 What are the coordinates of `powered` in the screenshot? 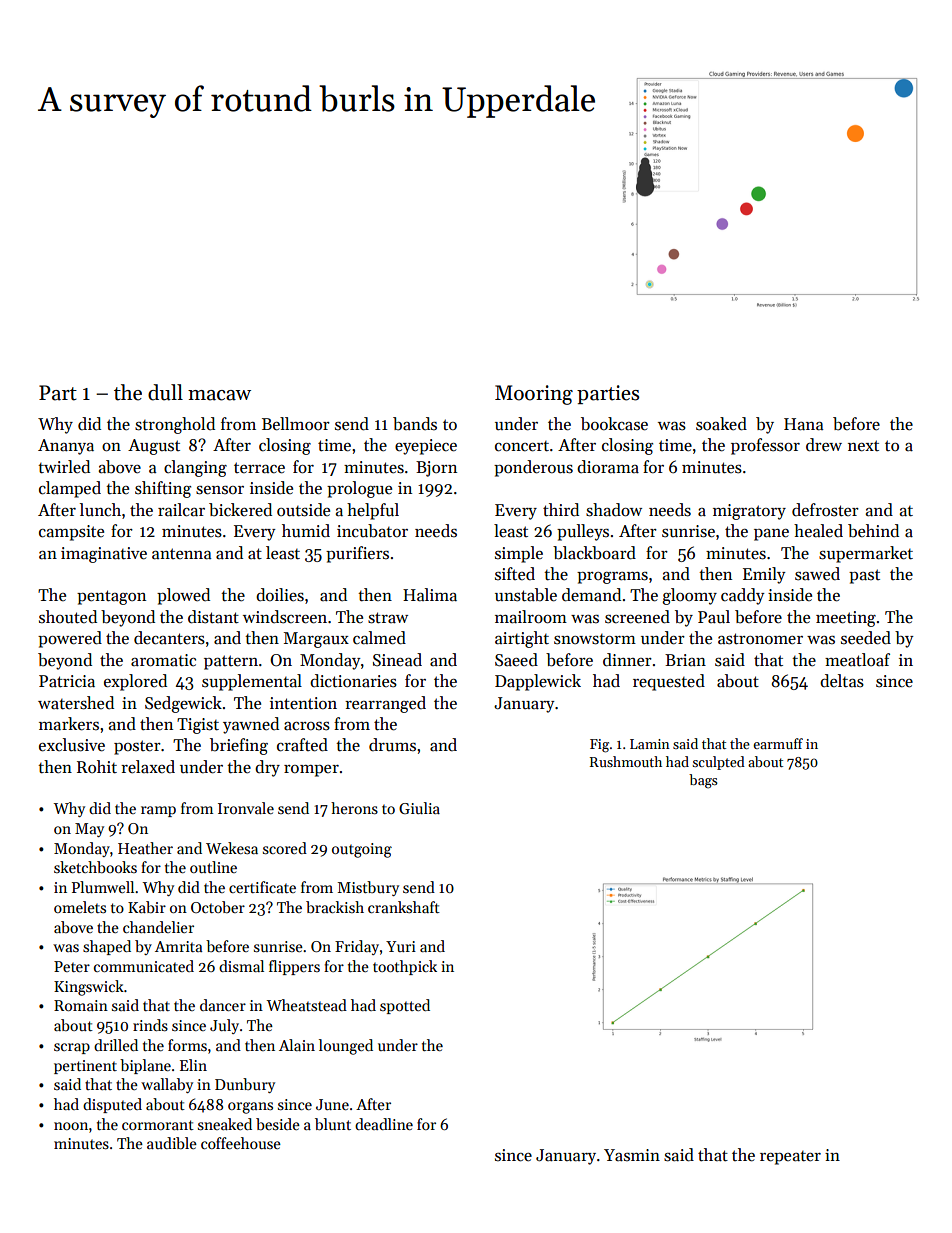 It's located at (70, 639).
